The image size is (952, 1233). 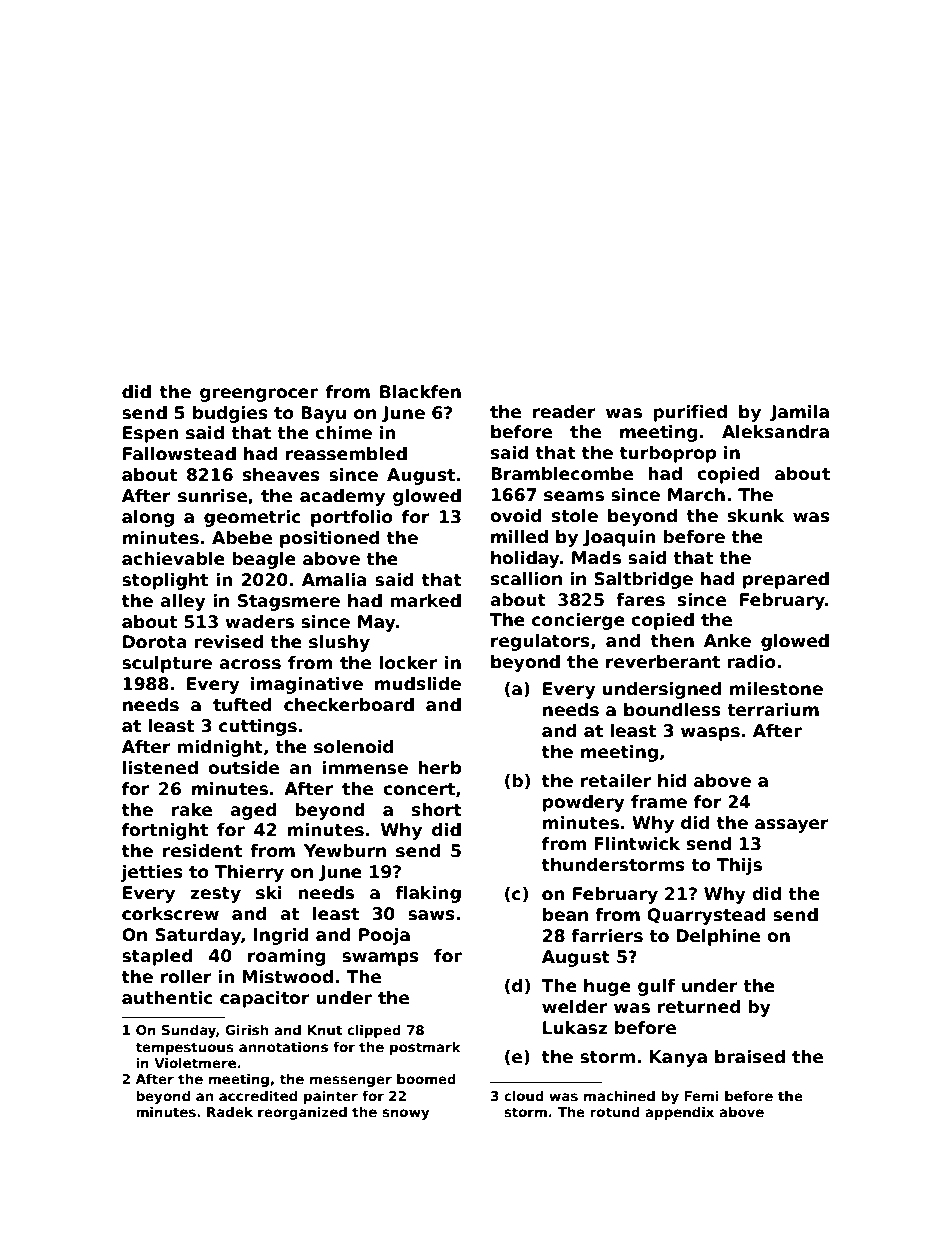 What do you see at coordinates (739, 866) in the screenshot?
I see `Thijs` at bounding box center [739, 866].
